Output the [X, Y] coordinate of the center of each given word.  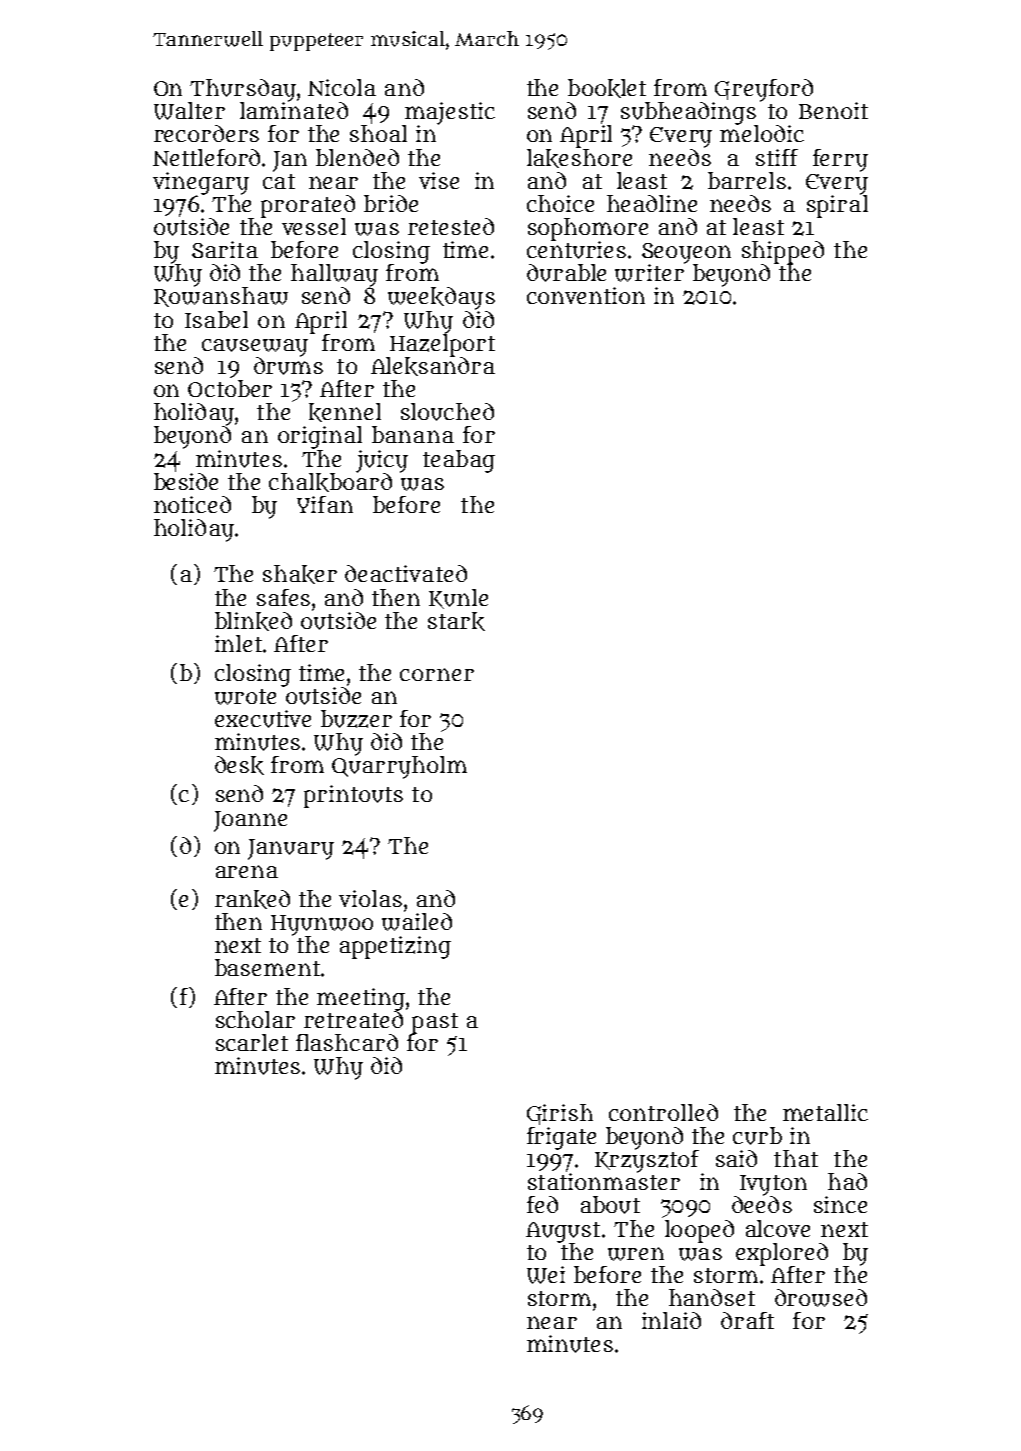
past [435, 1023]
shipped [783, 252]
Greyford [764, 90]
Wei [546, 1275]
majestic [450, 113]
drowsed [821, 1298]
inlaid [671, 1320]
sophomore [588, 229]
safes [283, 597]
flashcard [347, 1042]
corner [437, 674]
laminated [294, 110]
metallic [825, 1112]
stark [456, 621]
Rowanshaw [221, 297]
